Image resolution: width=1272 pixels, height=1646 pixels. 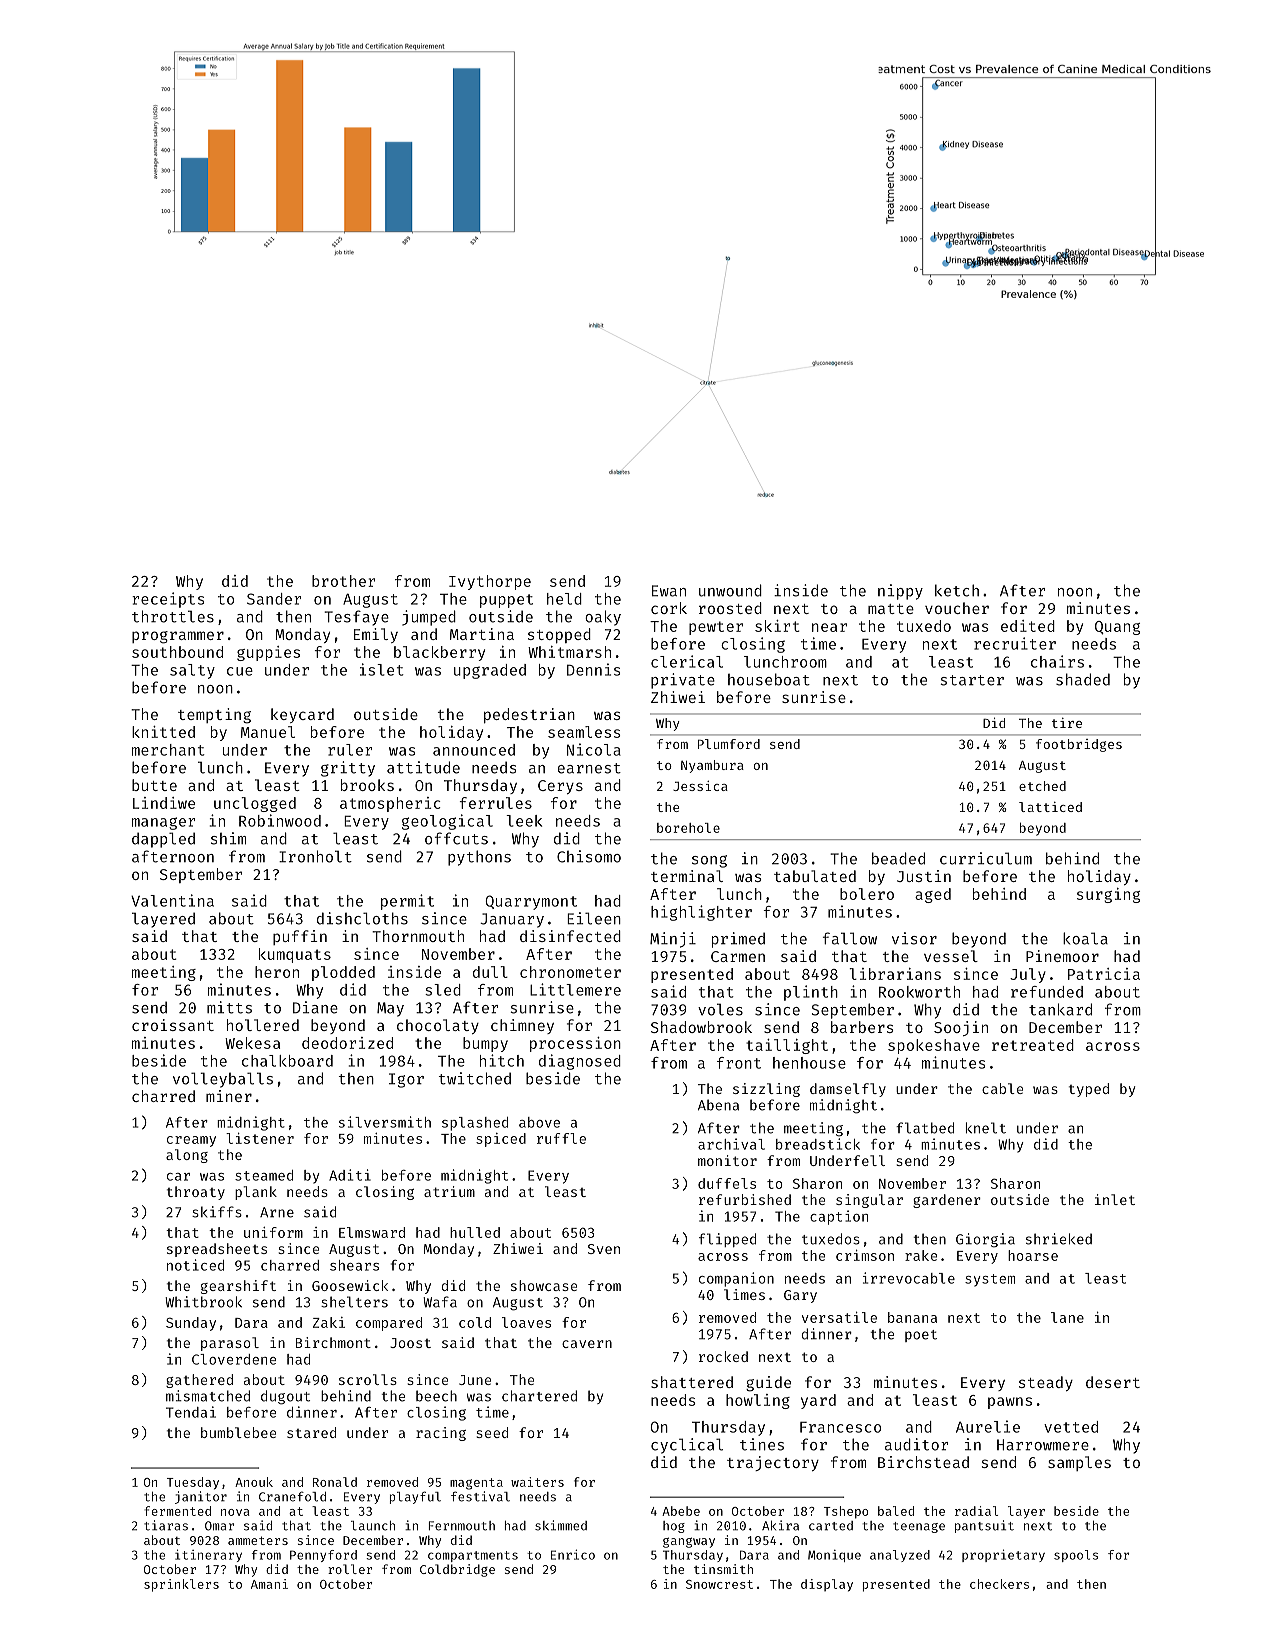 I want to click on Snowcrest, so click(x=719, y=1584).
